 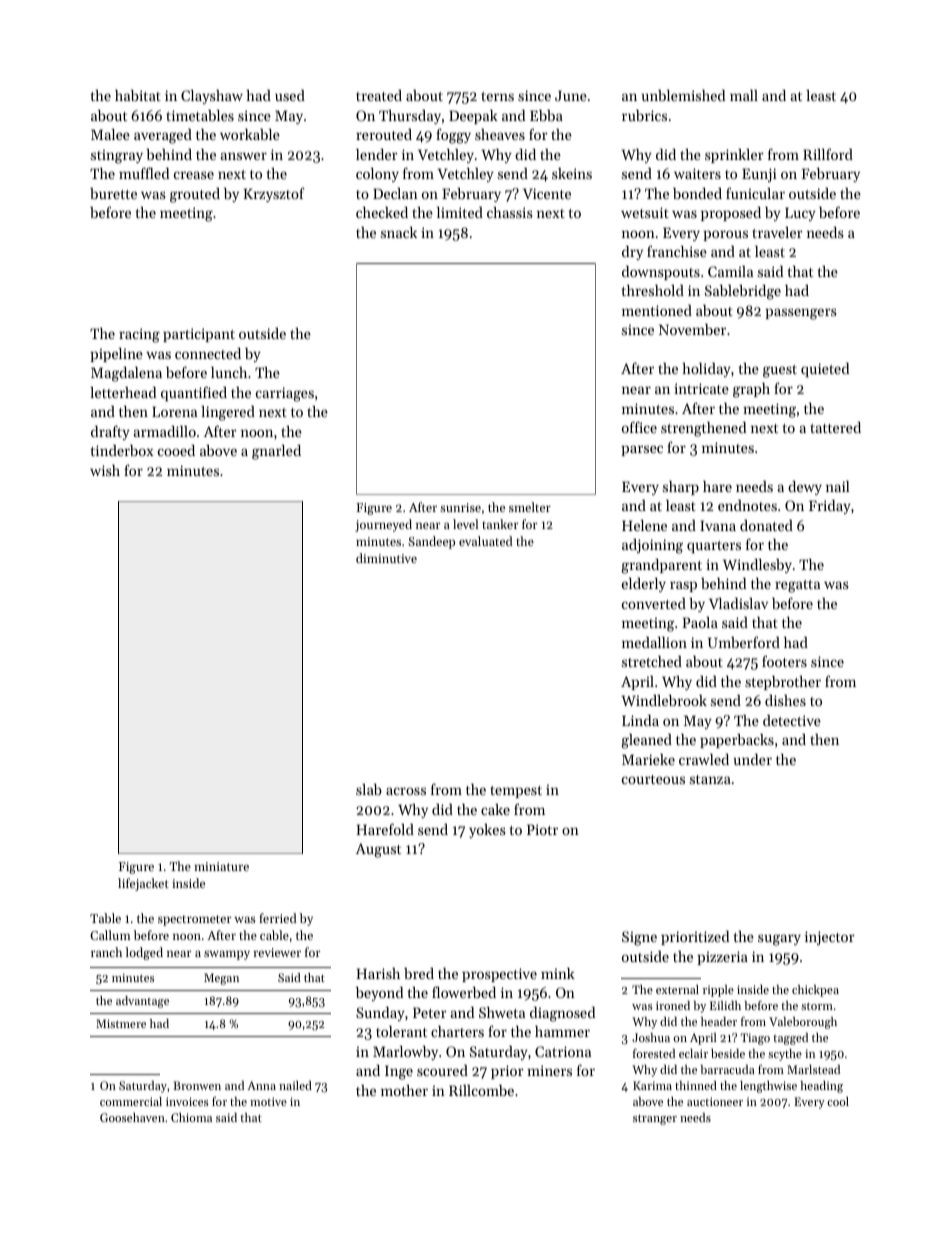 What do you see at coordinates (110, 935) in the screenshot?
I see `Callum` at bounding box center [110, 935].
